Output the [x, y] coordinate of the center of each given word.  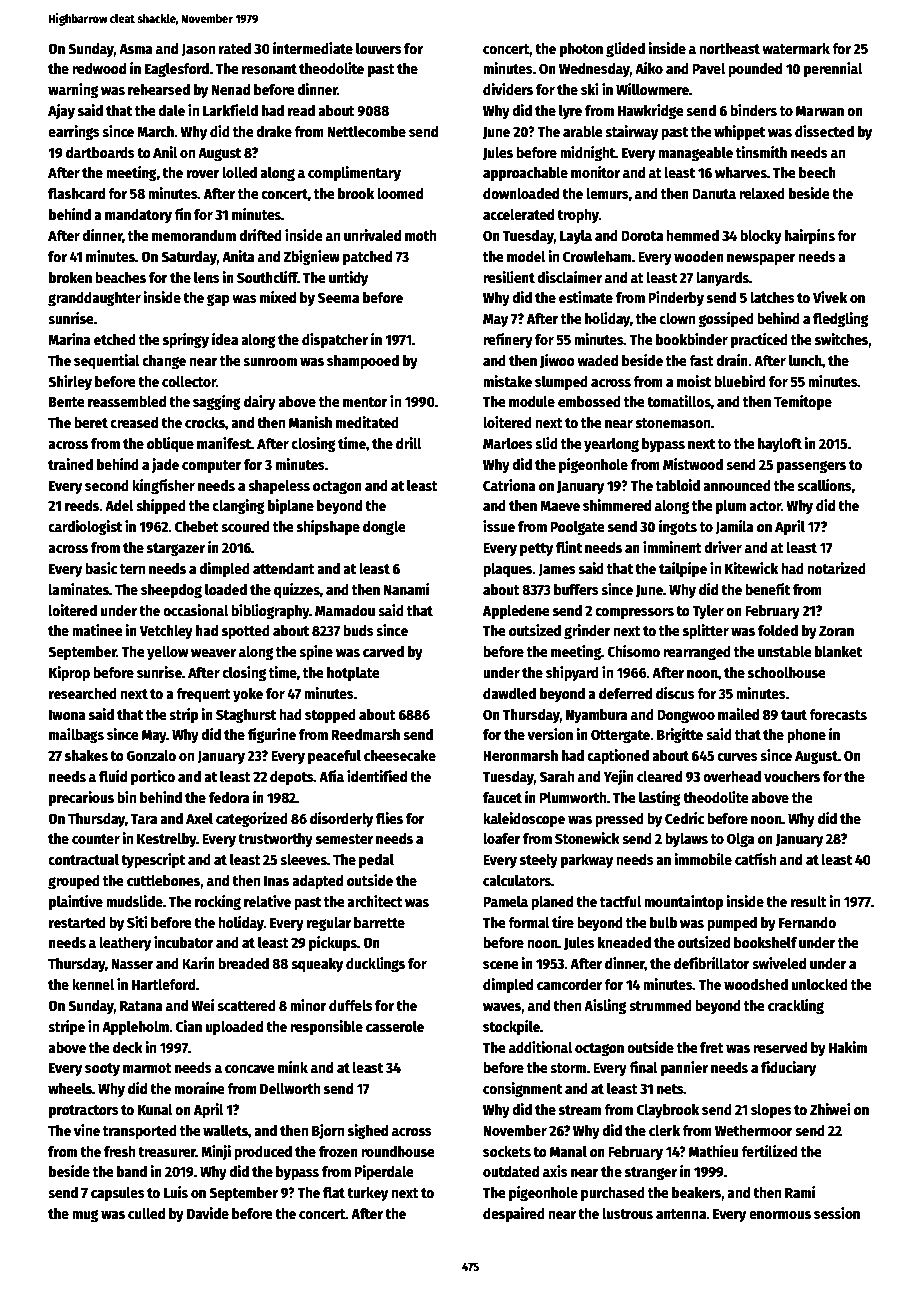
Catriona [509, 485]
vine [87, 1130]
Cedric [684, 818]
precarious [81, 798]
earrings [74, 132]
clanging [238, 507]
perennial [833, 69]
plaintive [76, 902]
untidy [348, 278]
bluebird [740, 381]
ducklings [375, 964]
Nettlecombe [366, 131]
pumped [732, 924]
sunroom [270, 362]
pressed [619, 820]
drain [732, 360]
